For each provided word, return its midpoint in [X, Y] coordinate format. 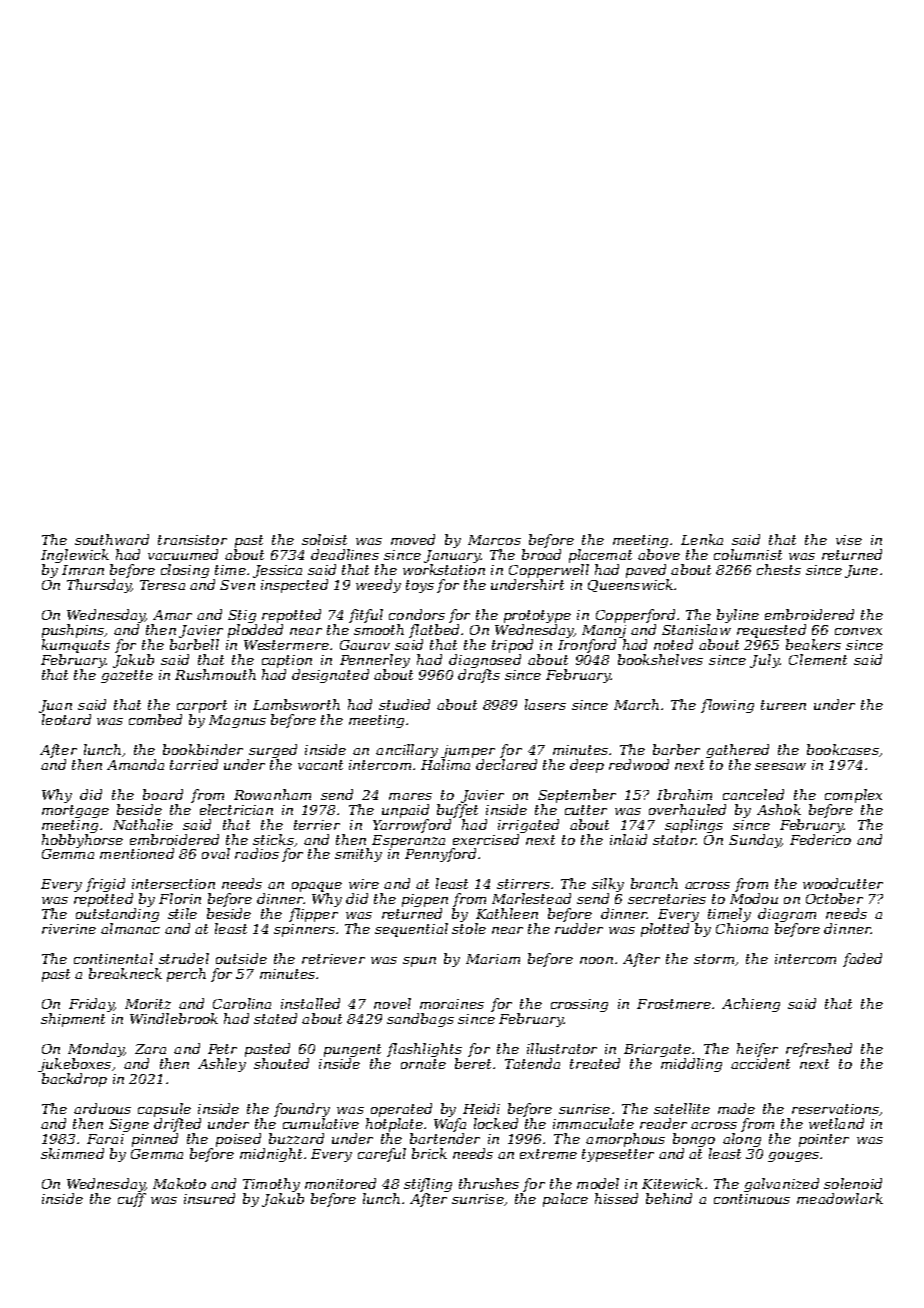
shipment [73, 1020]
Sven [237, 585]
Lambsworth [296, 704]
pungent [352, 1050]
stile [182, 913]
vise [849, 540]
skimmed [72, 1153]
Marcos [494, 540]
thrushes [489, 1183]
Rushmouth [215, 674]
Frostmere [674, 1004]
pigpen [425, 900]
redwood [639, 764]
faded [862, 960]
